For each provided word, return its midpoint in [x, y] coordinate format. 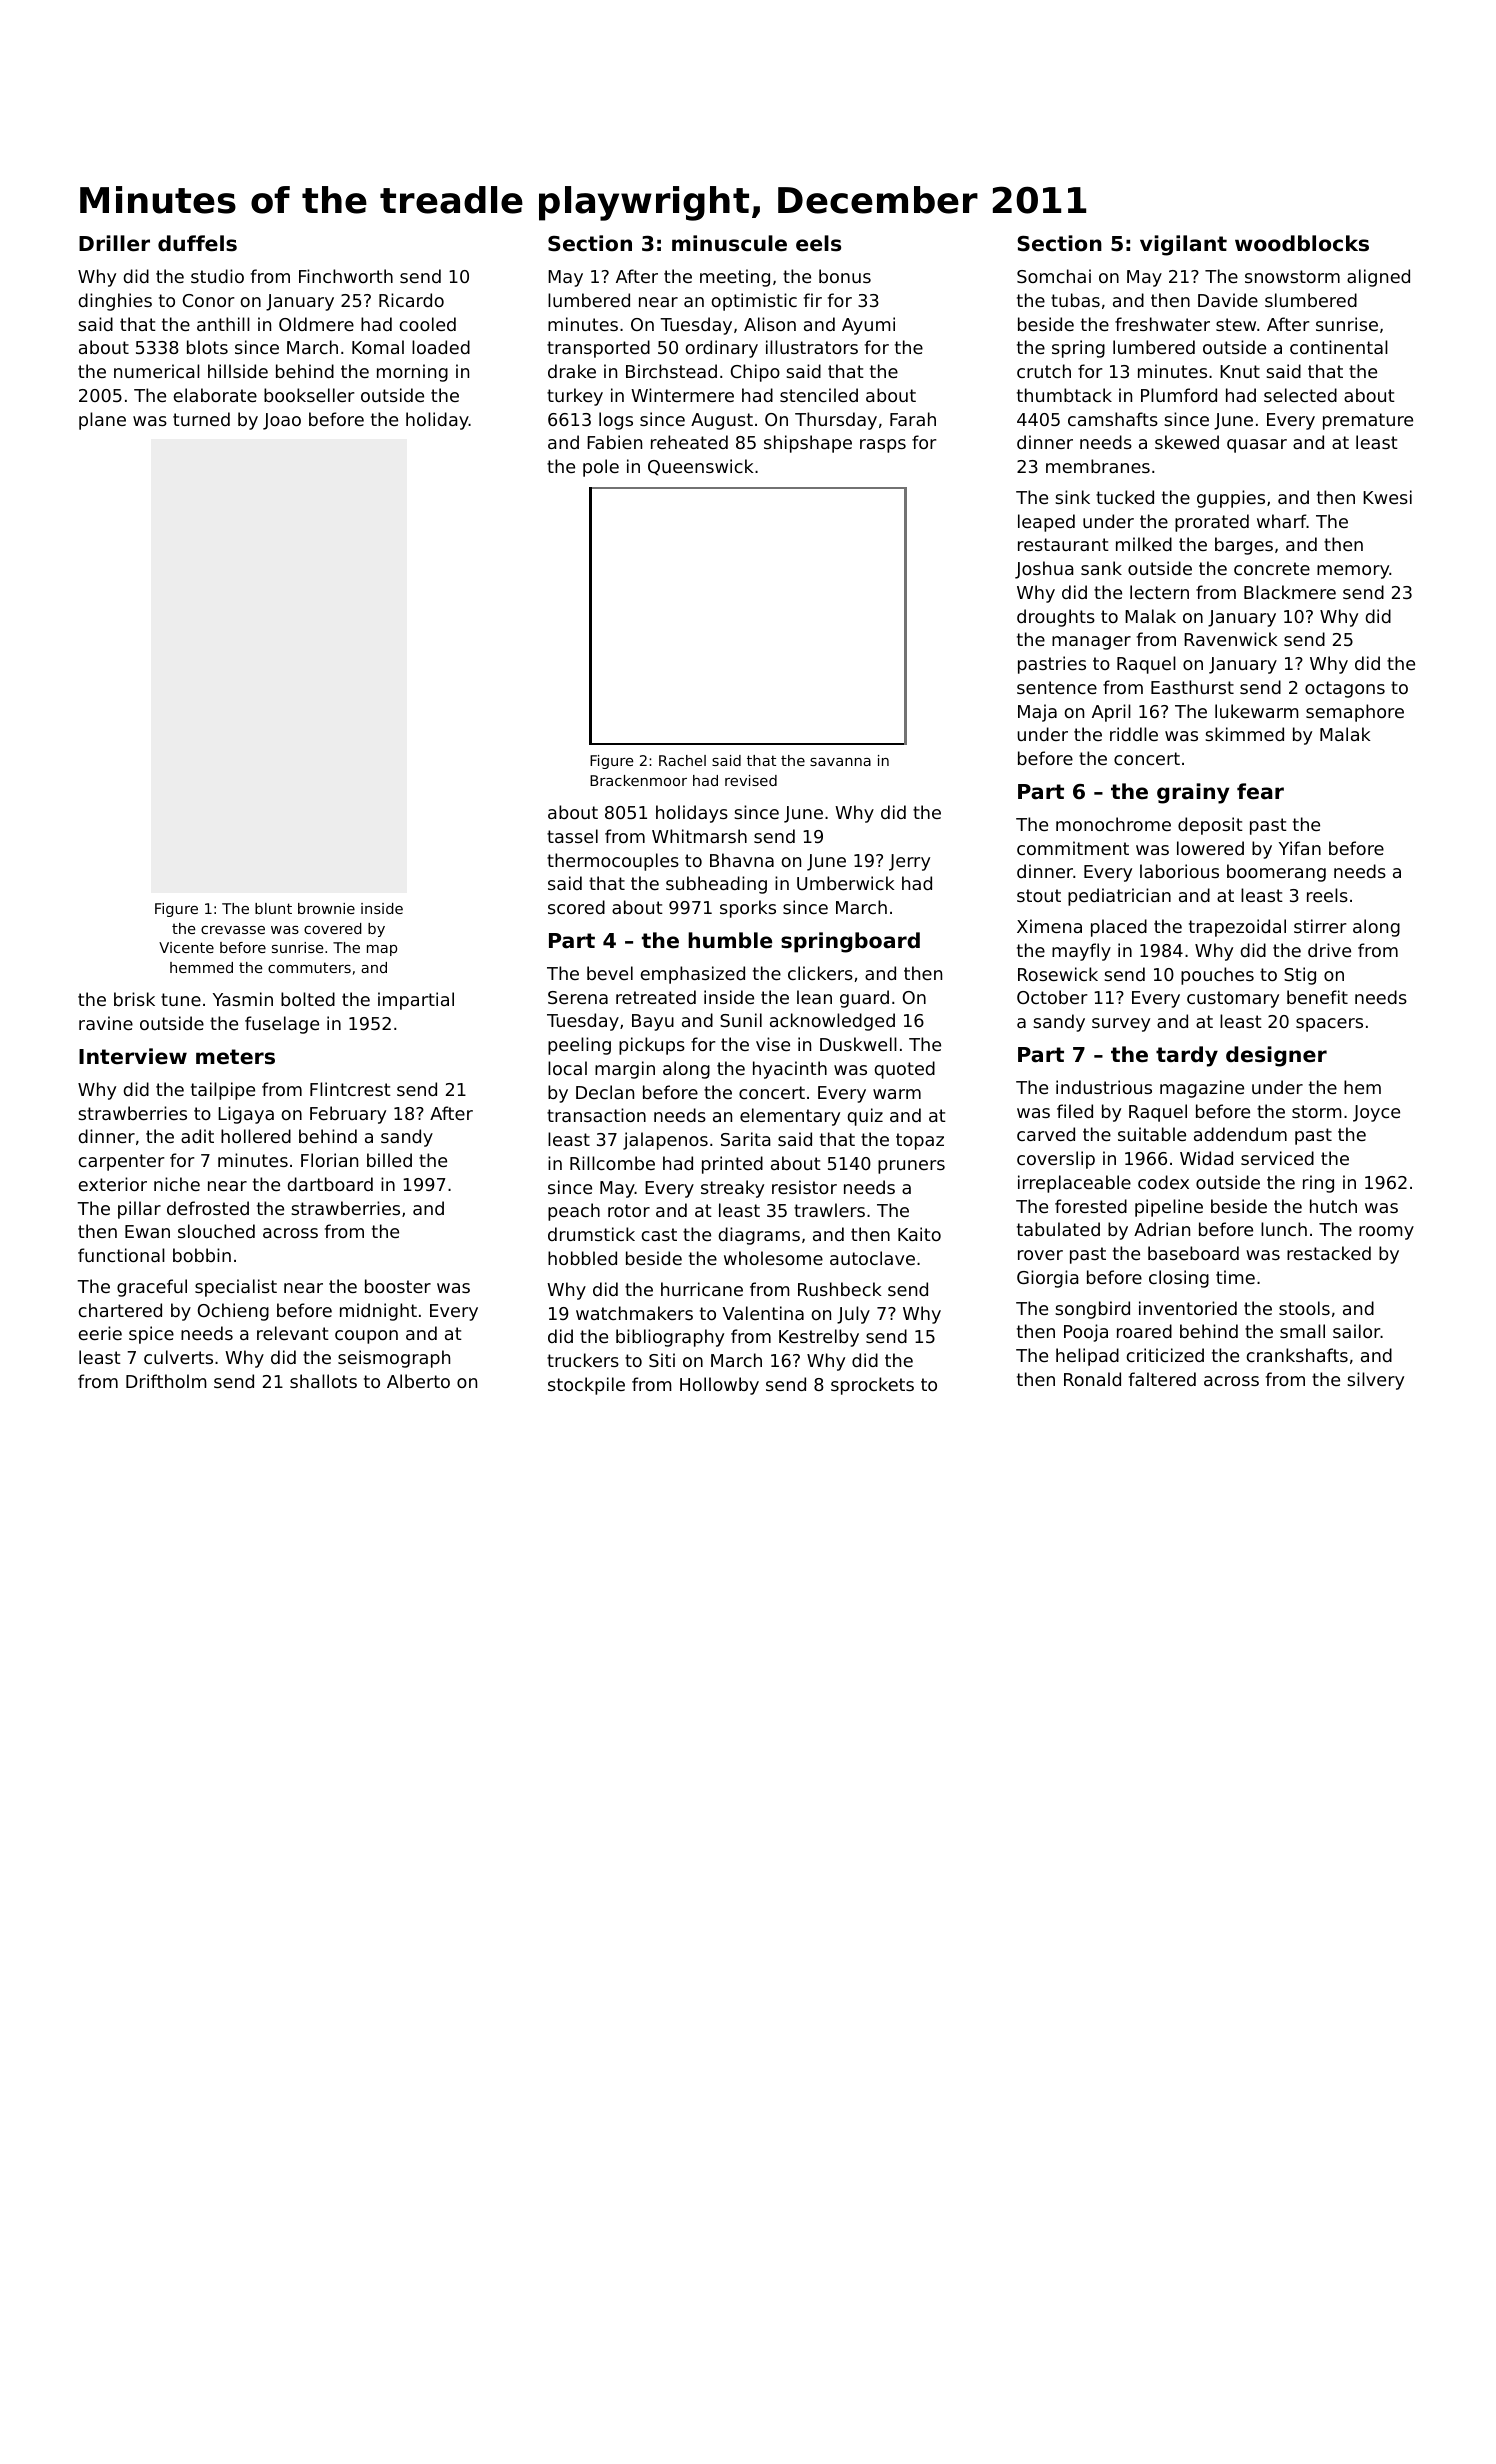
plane [102, 421]
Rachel [682, 760]
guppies [1231, 499]
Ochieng [233, 1312]
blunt [273, 908]
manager [1091, 643]
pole [601, 468]
